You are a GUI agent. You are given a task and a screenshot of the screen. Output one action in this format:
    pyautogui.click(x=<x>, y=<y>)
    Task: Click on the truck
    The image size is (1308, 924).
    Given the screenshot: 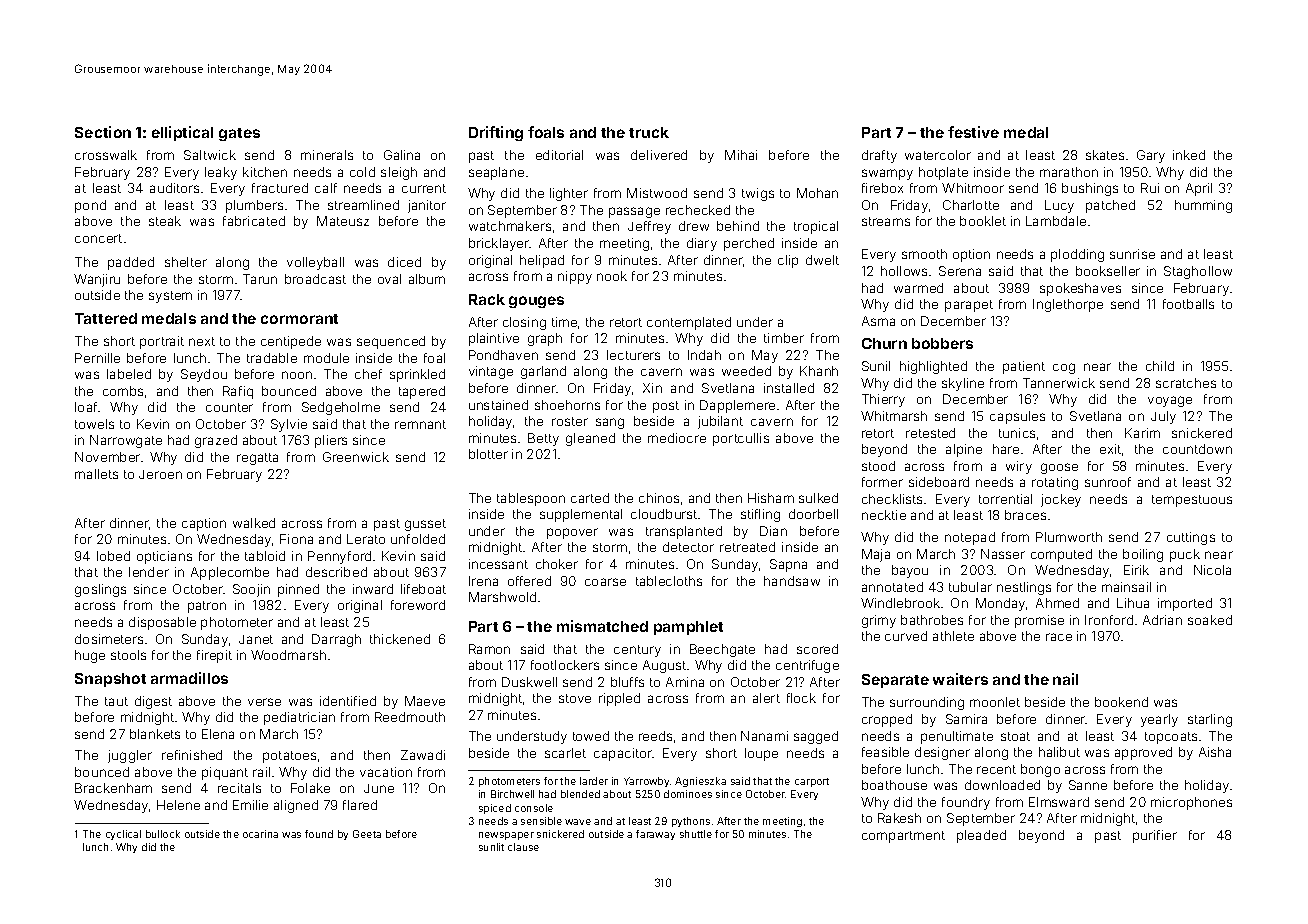 What is the action you would take?
    pyautogui.click(x=649, y=132)
